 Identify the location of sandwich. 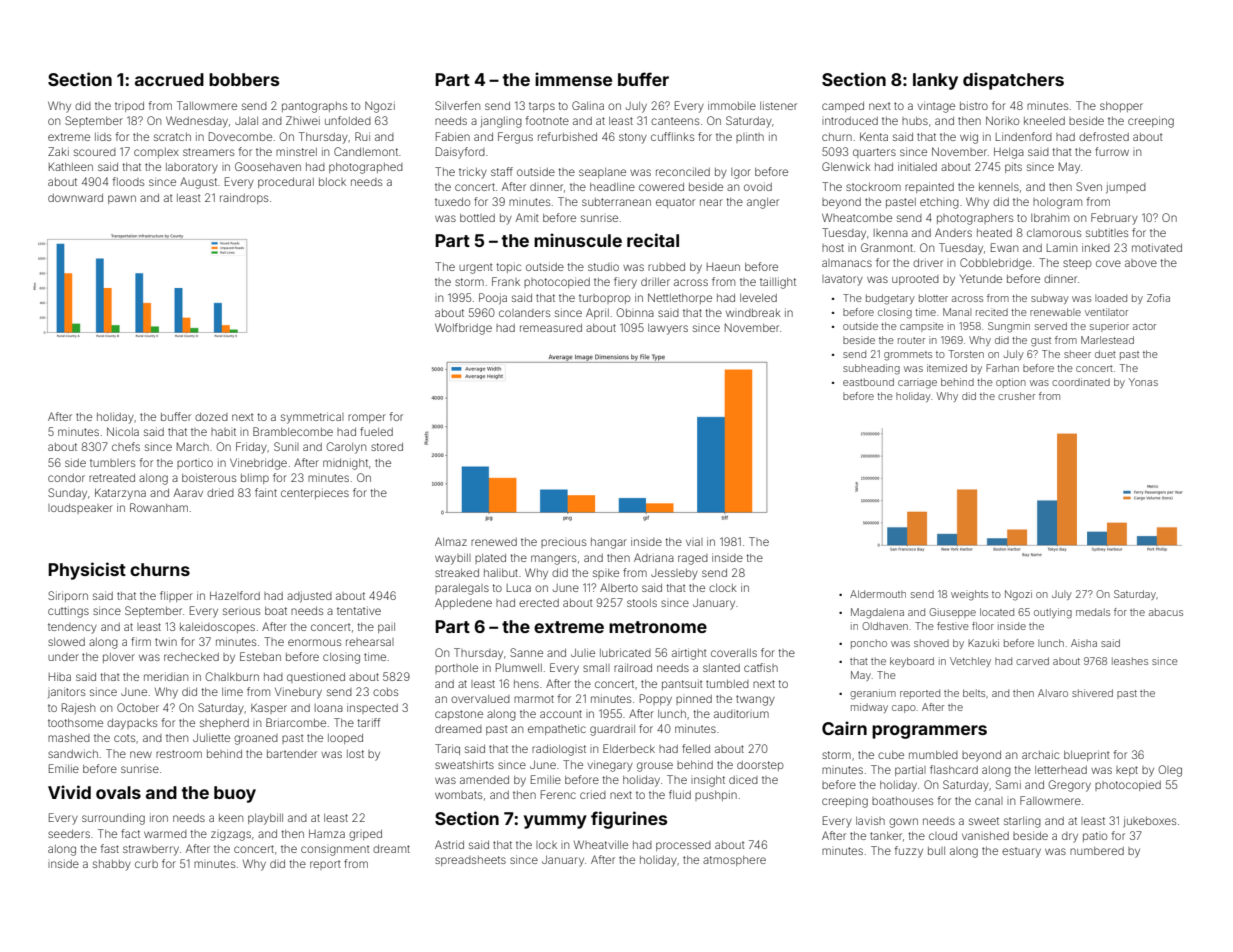
(73, 753).
